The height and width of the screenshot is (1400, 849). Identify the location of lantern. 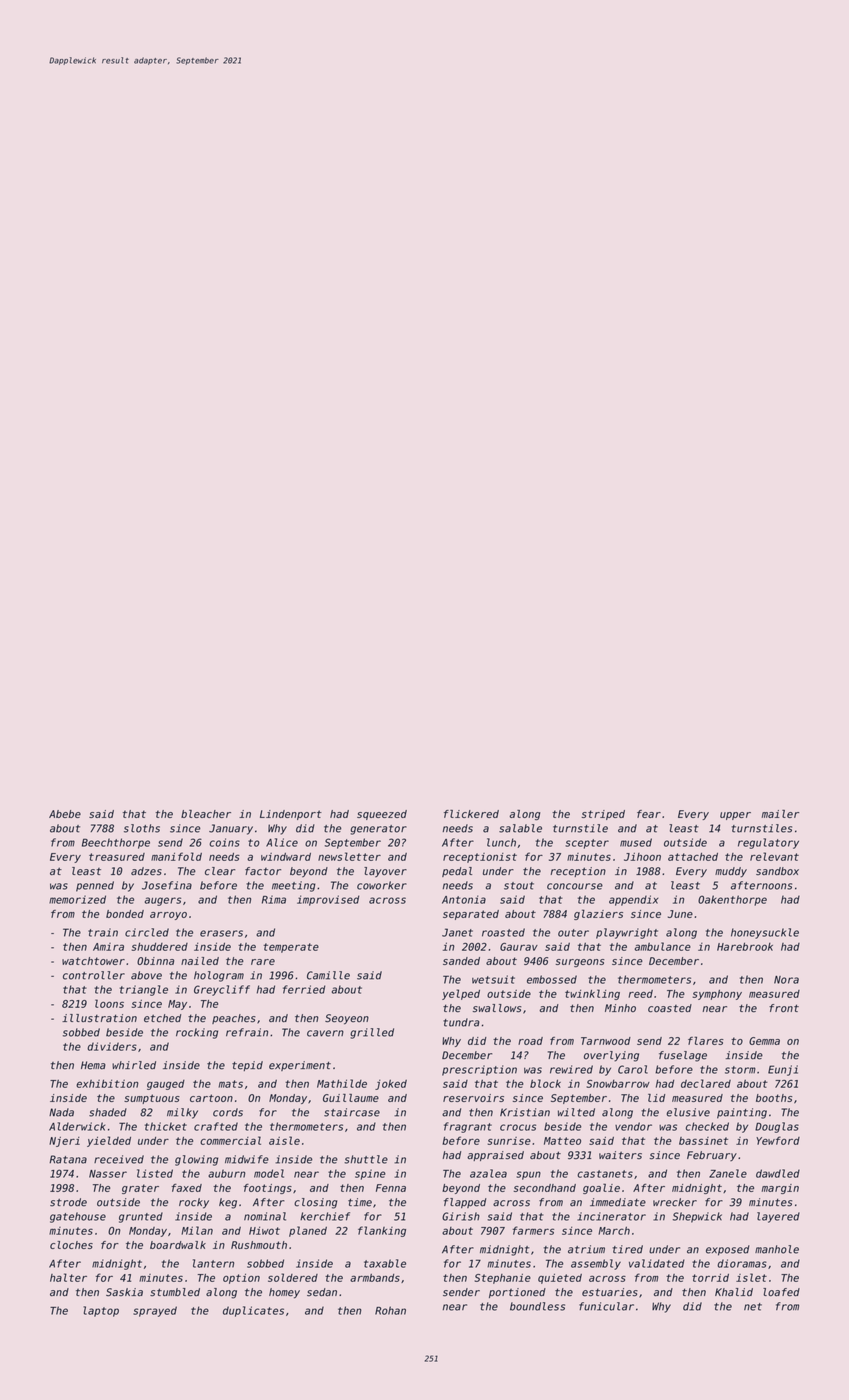
(213, 1263).
